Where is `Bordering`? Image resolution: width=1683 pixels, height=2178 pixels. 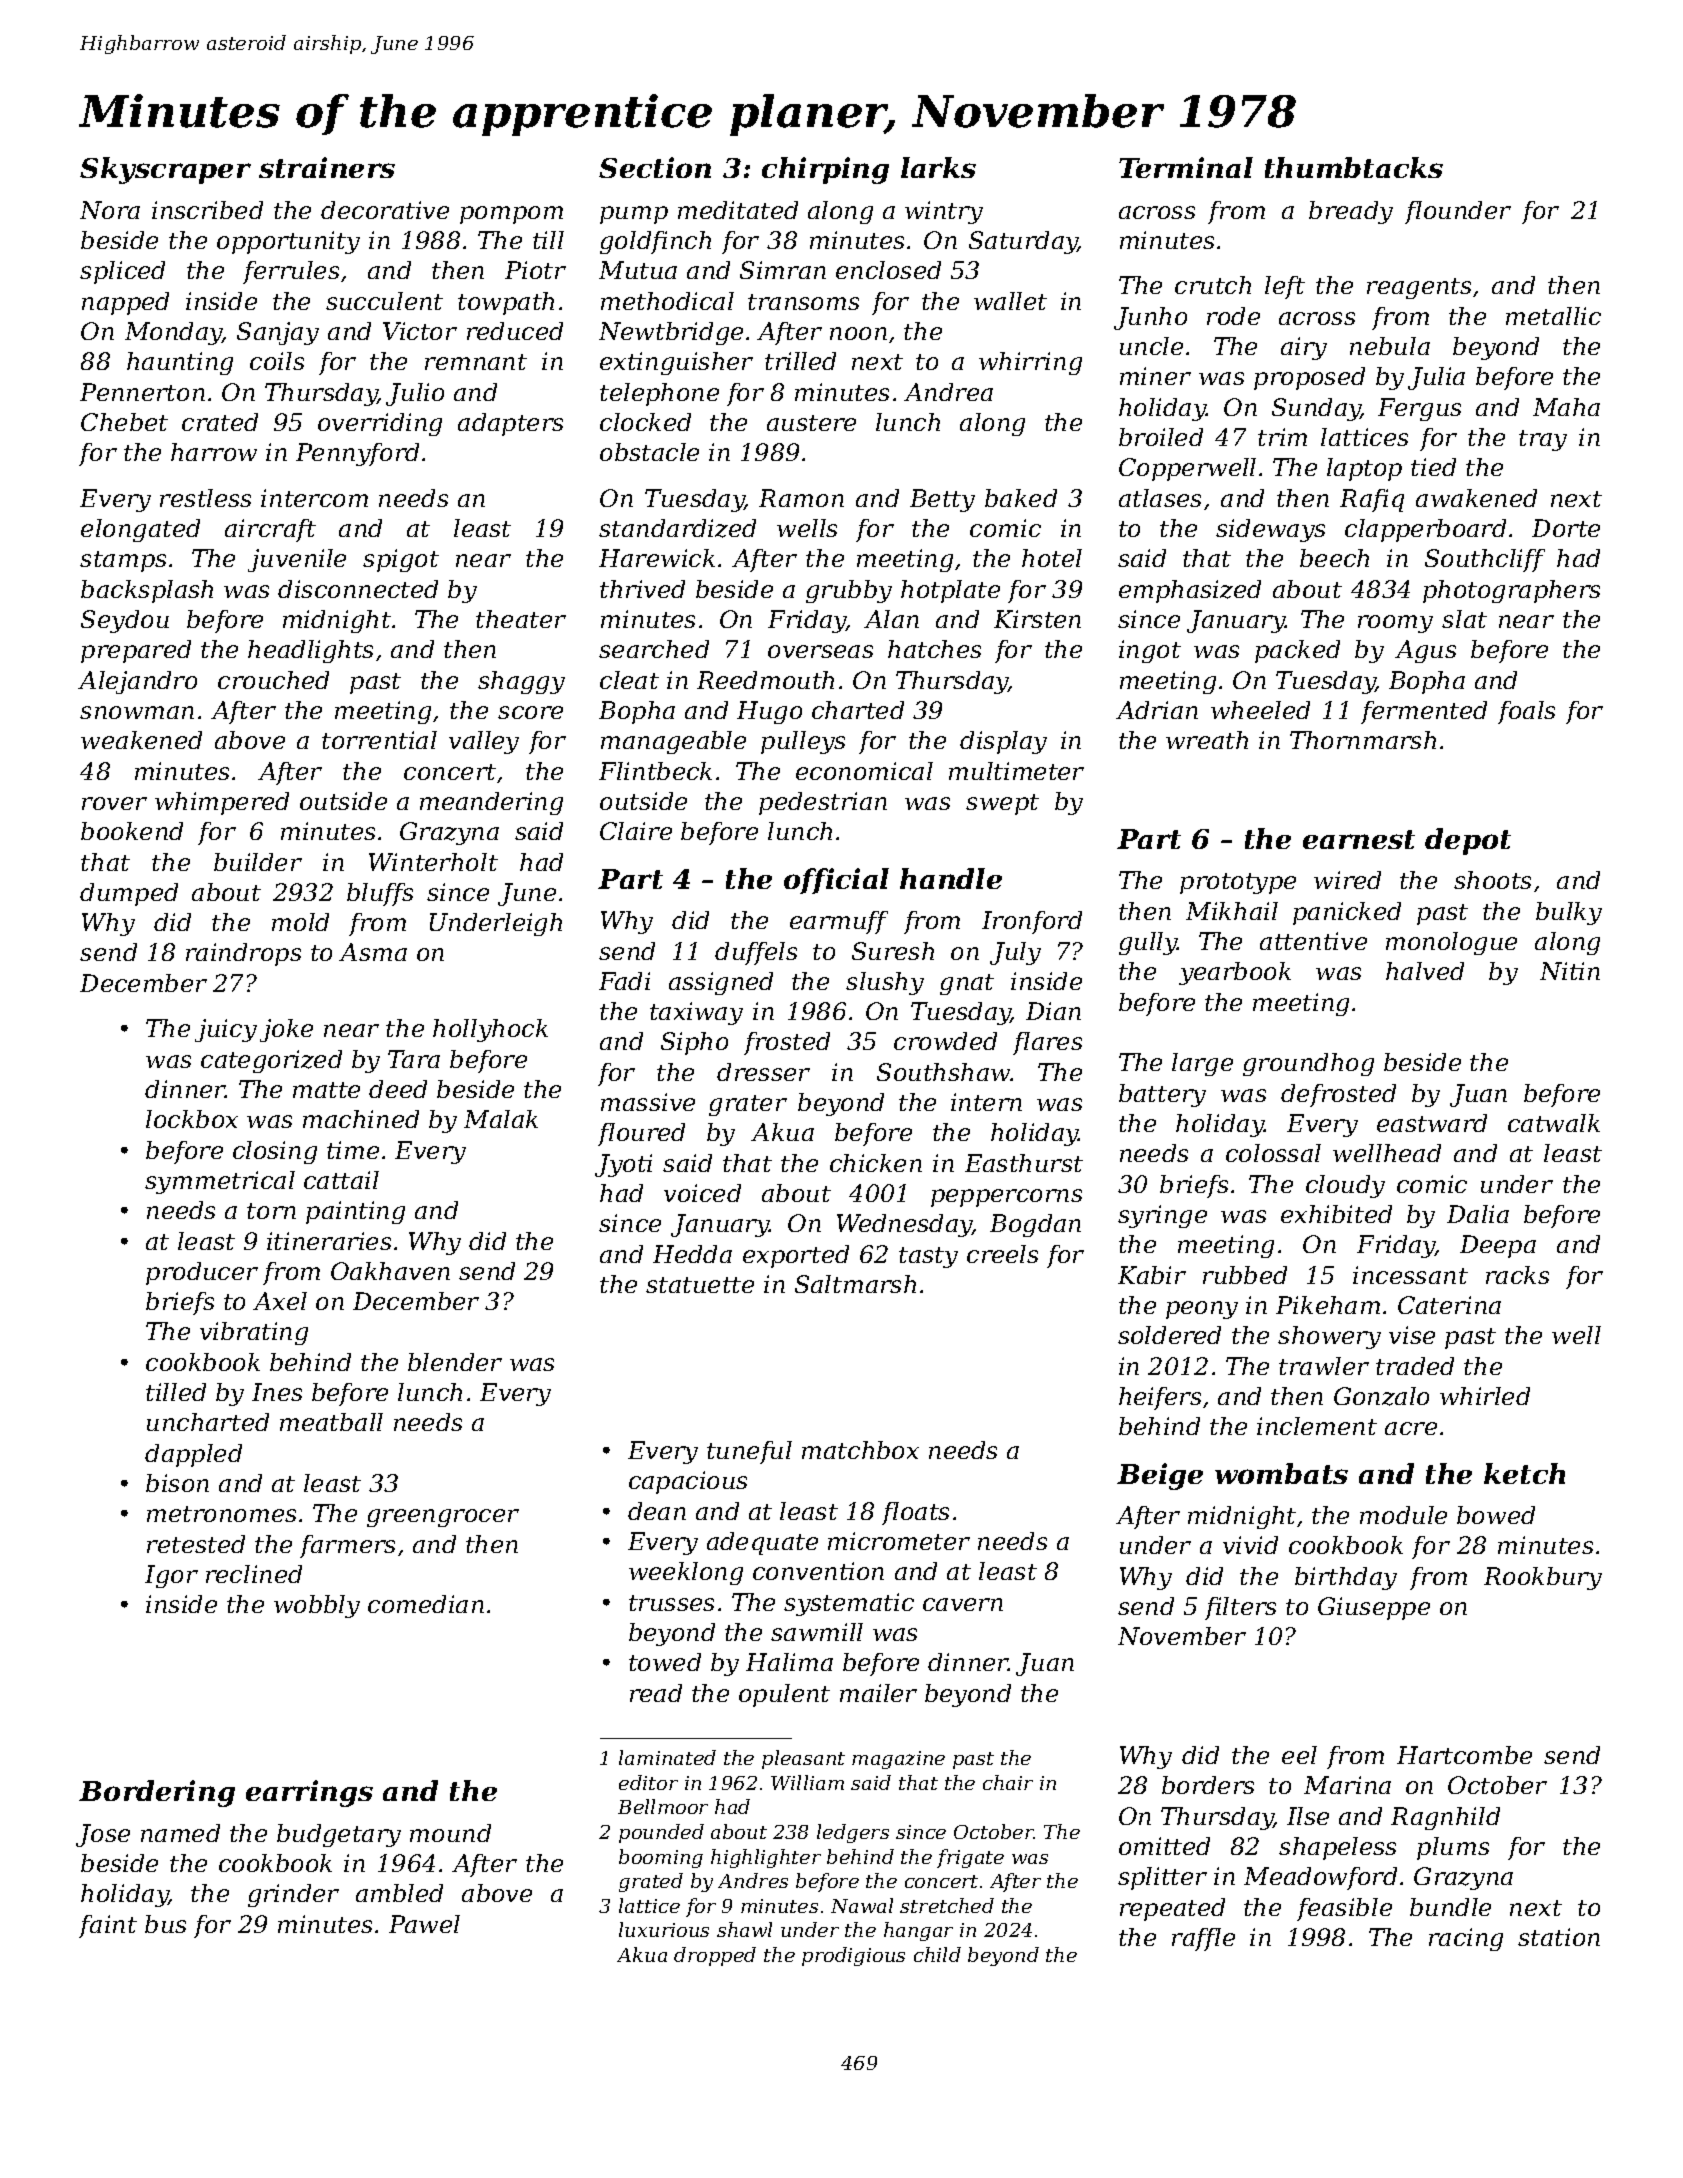 Bordering is located at coordinates (157, 1793).
